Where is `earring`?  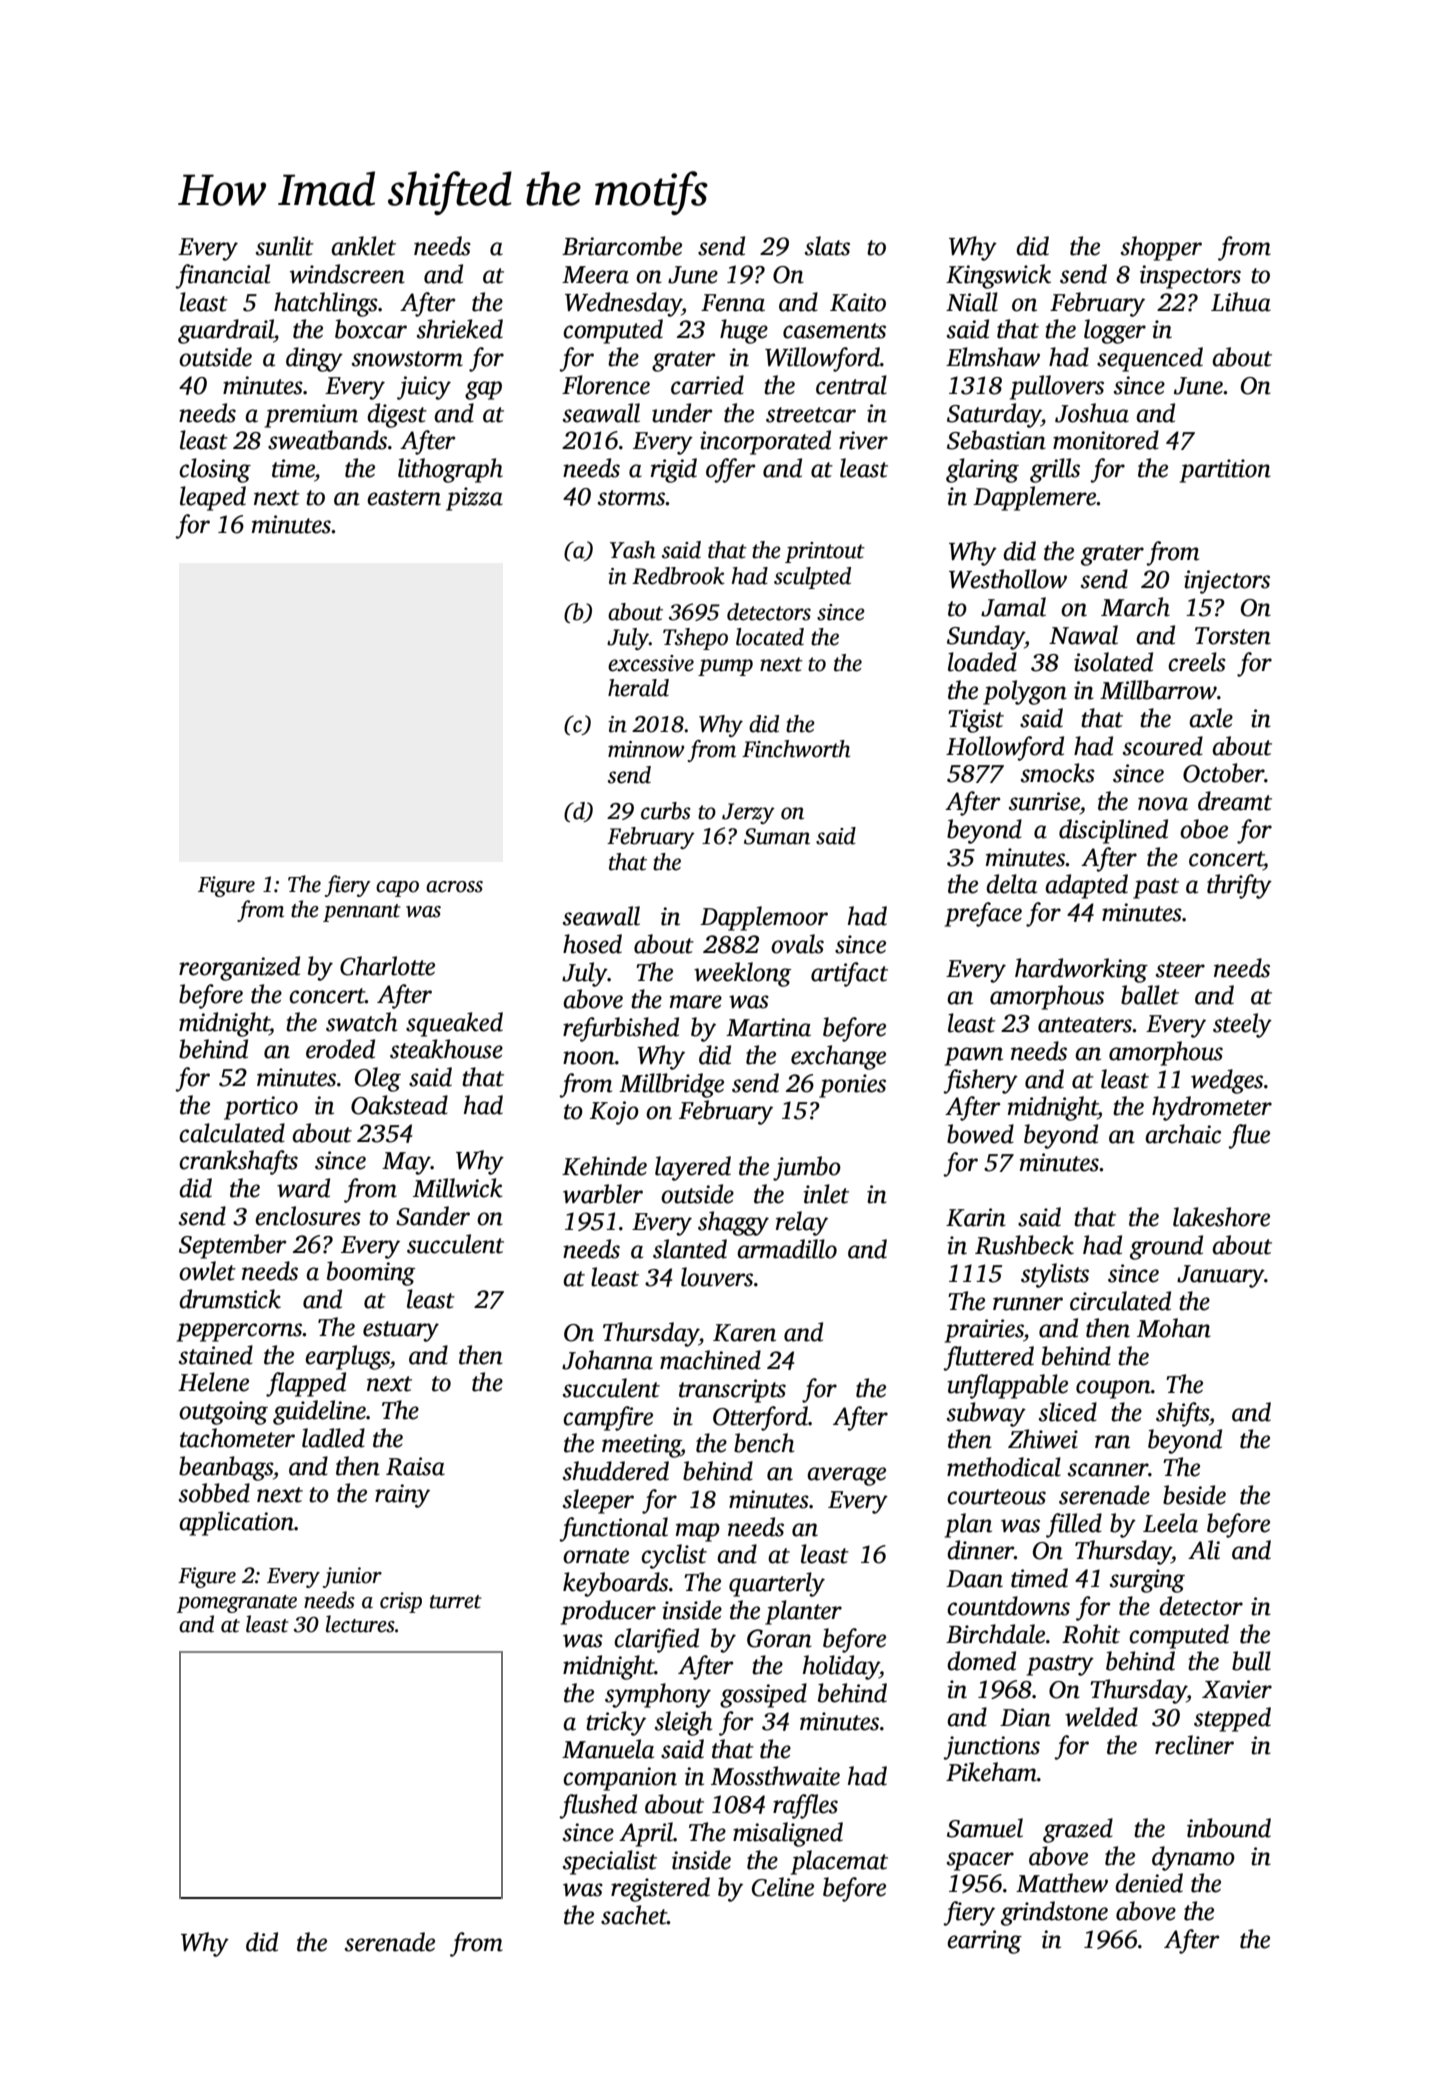 earring is located at coordinates (984, 1942).
